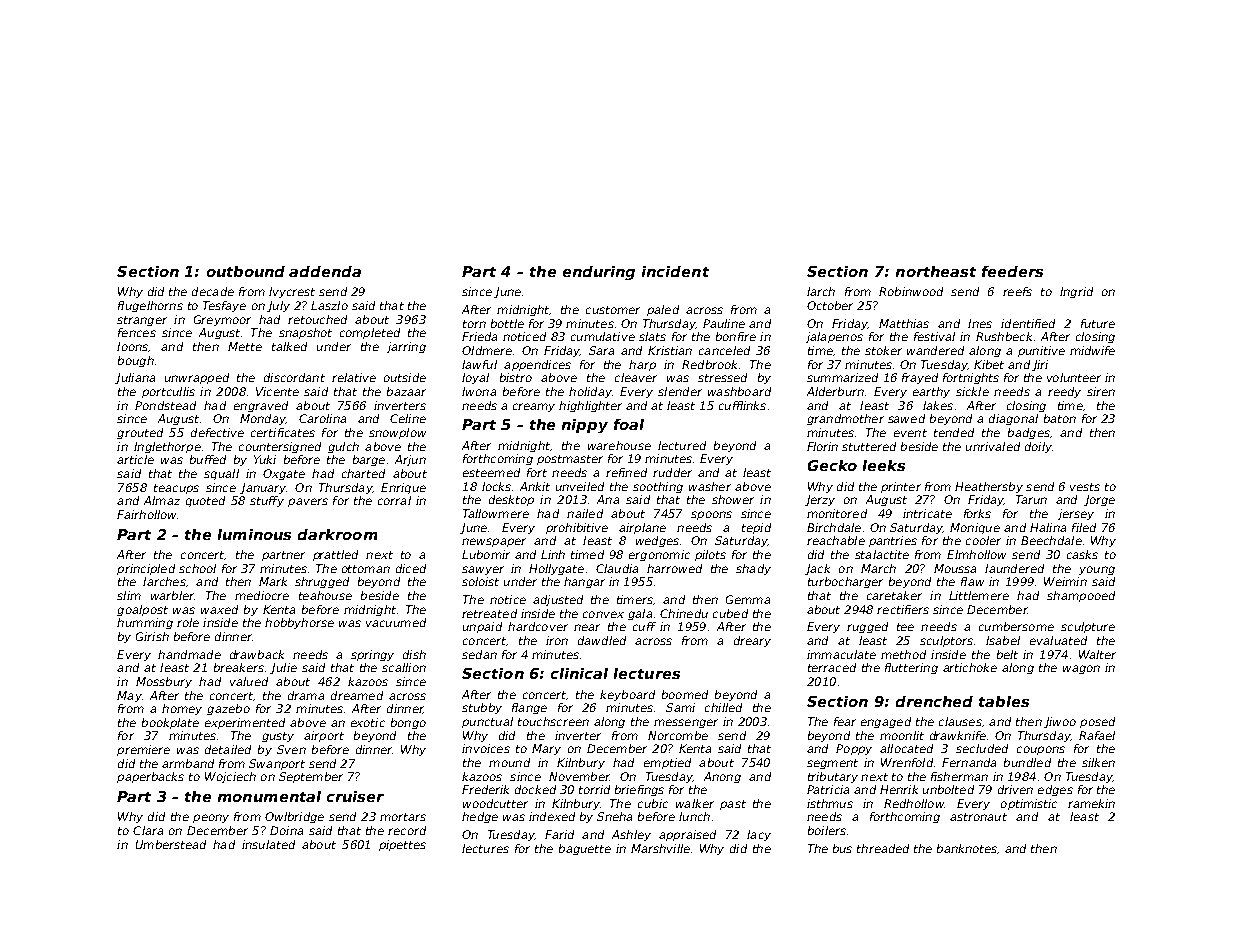 The height and width of the document is (952, 1233). What do you see at coordinates (836, 540) in the document?
I see `reachable` at bounding box center [836, 540].
